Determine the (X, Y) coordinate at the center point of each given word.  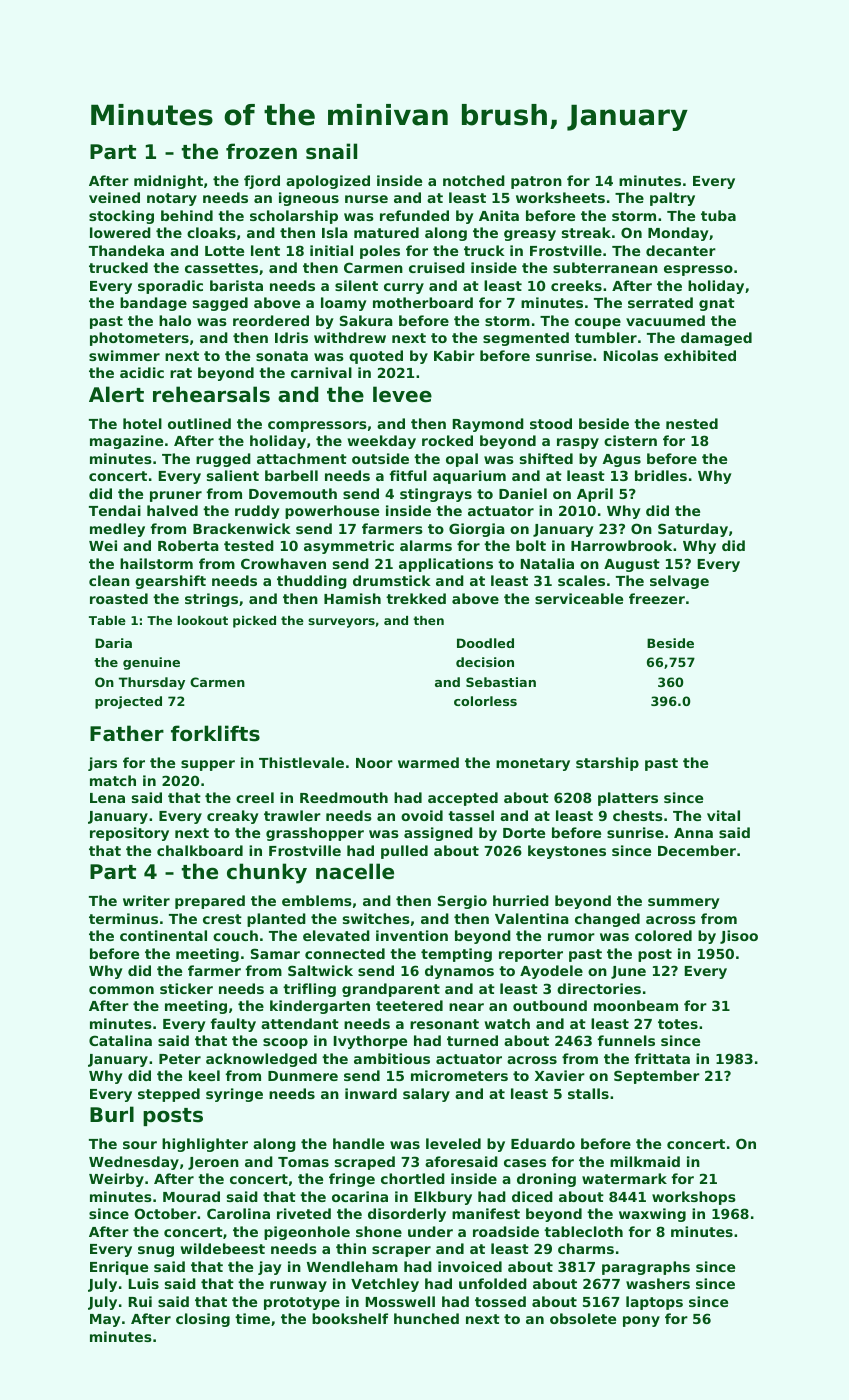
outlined (199, 423)
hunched (426, 1318)
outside (380, 458)
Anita (499, 215)
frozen (261, 151)
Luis (144, 1283)
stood (551, 423)
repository (129, 834)
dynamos (459, 972)
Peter (180, 1059)
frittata (662, 1058)
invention (412, 935)
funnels (626, 1040)
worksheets (560, 197)
